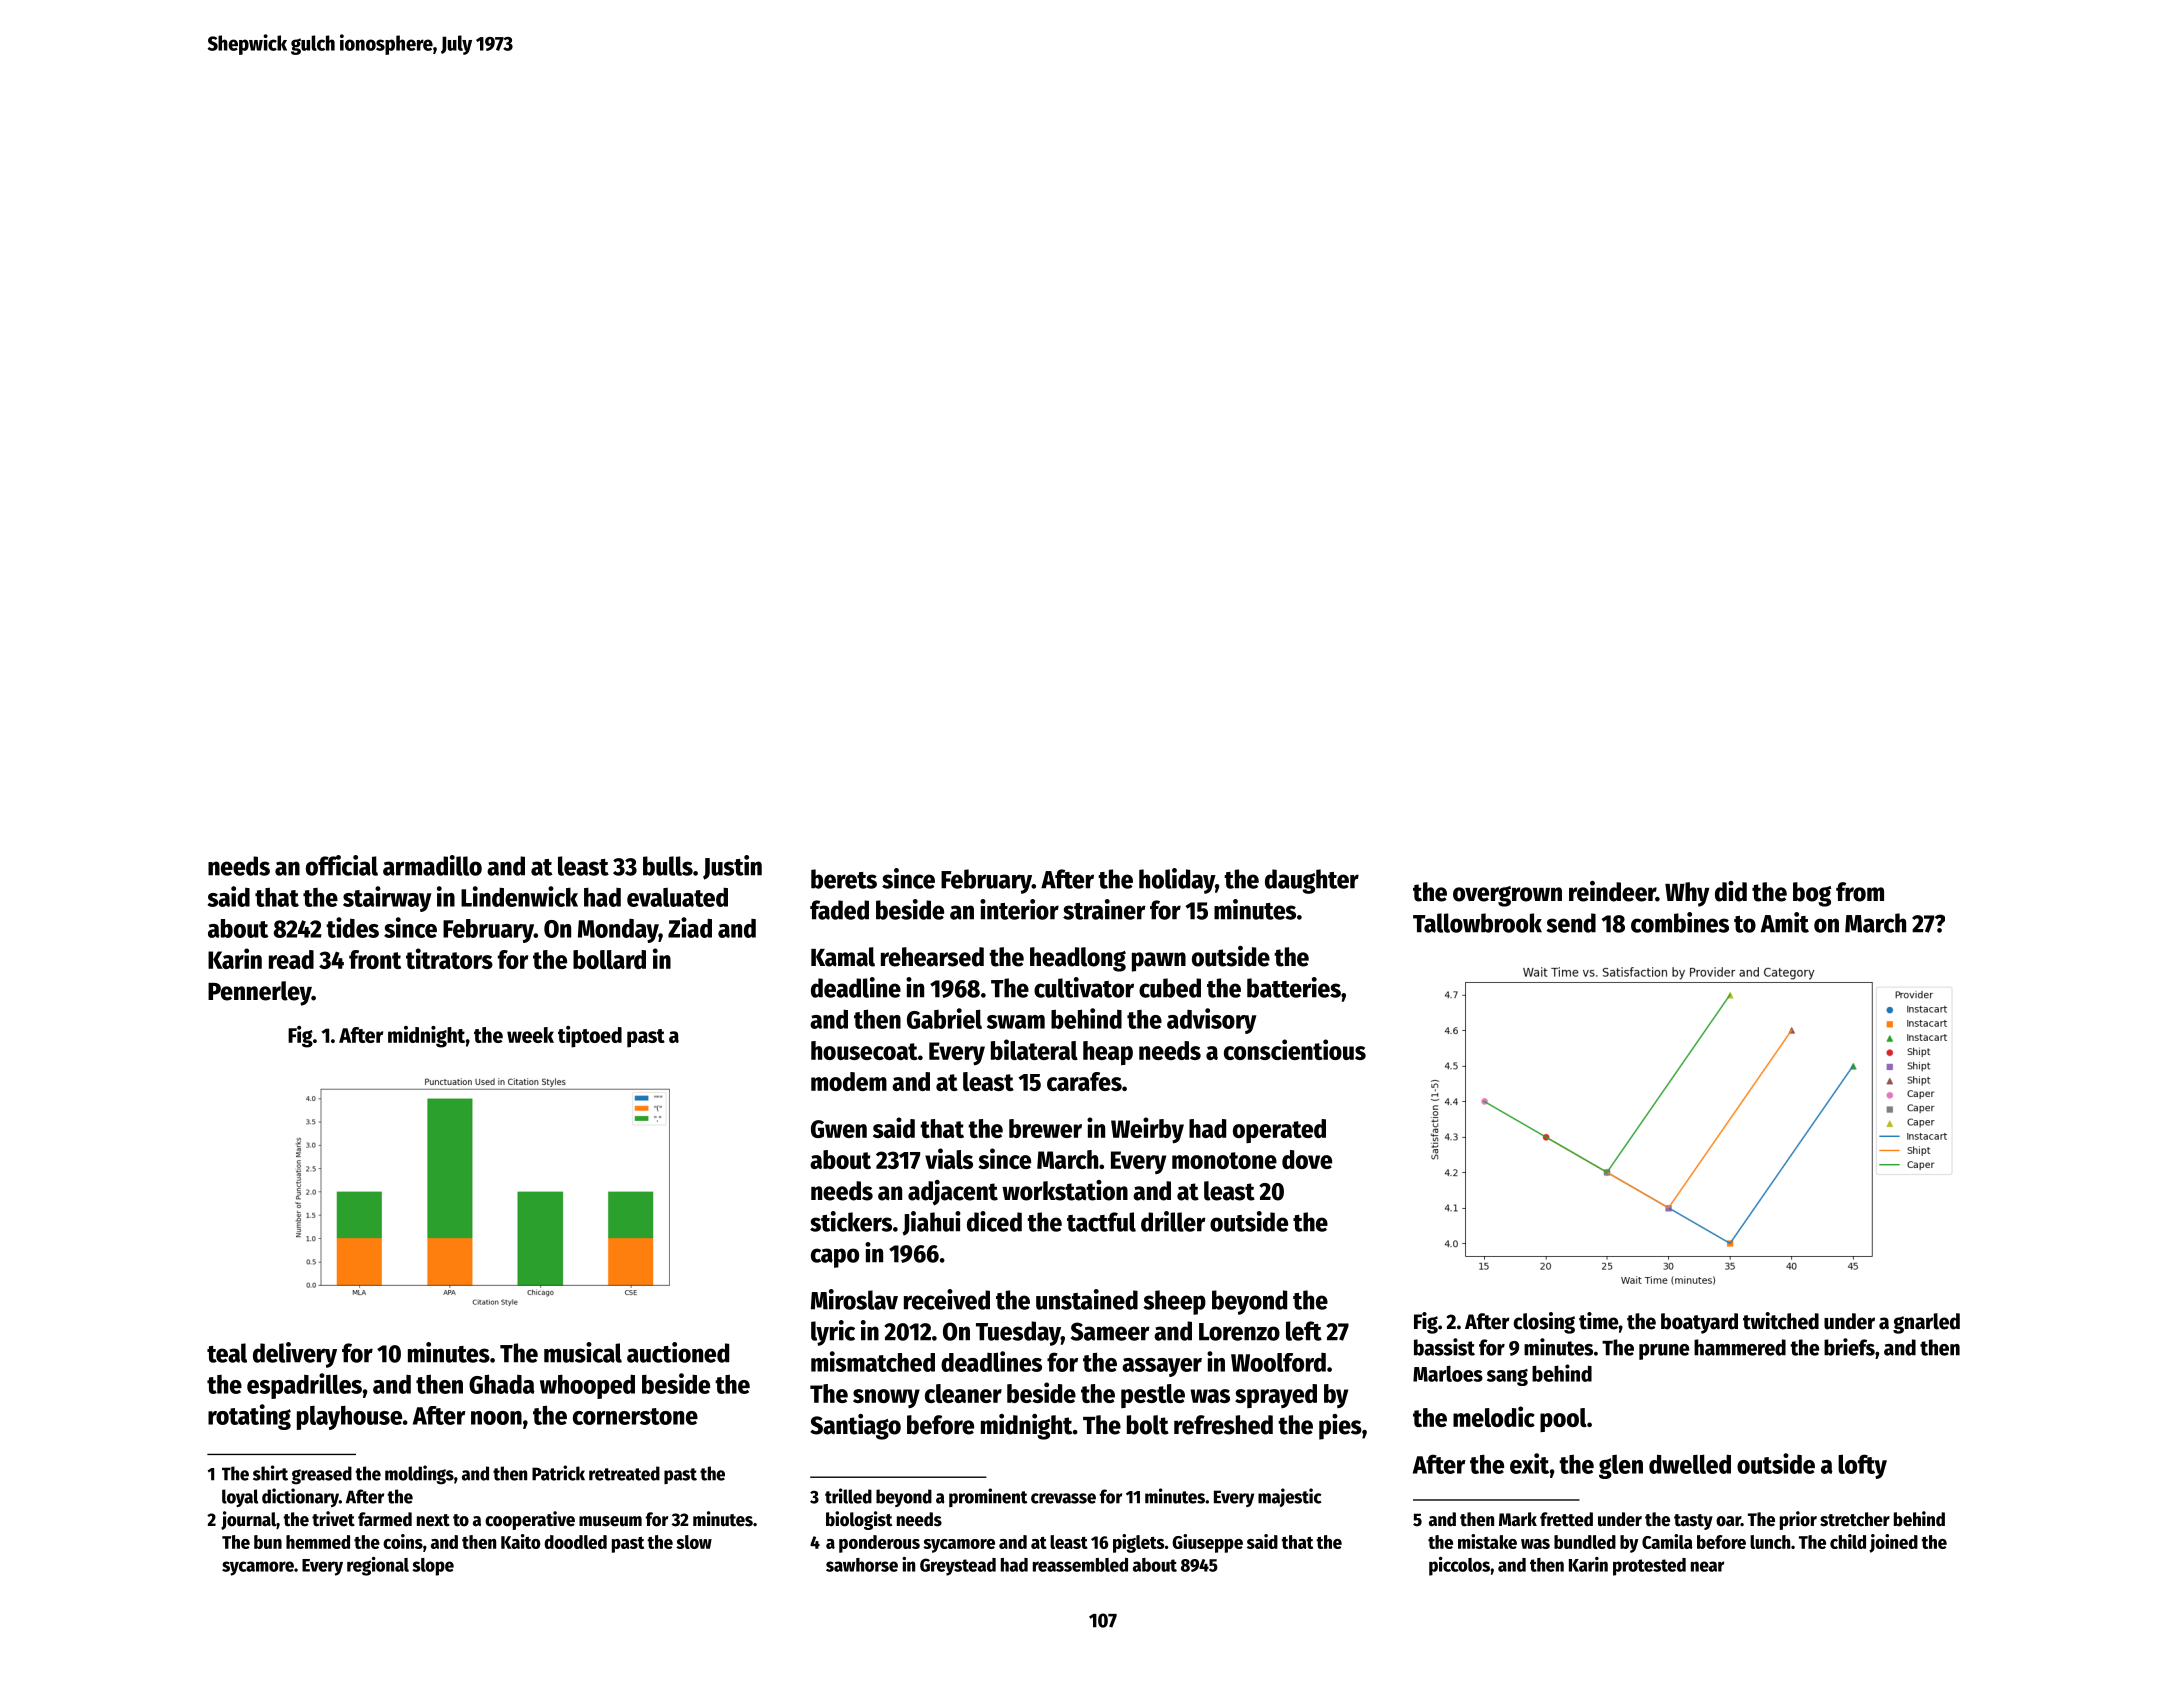 This document has height=1683, width=2178. Describe the element at coordinates (1307, 1159) in the document. I see `dove` at that location.
